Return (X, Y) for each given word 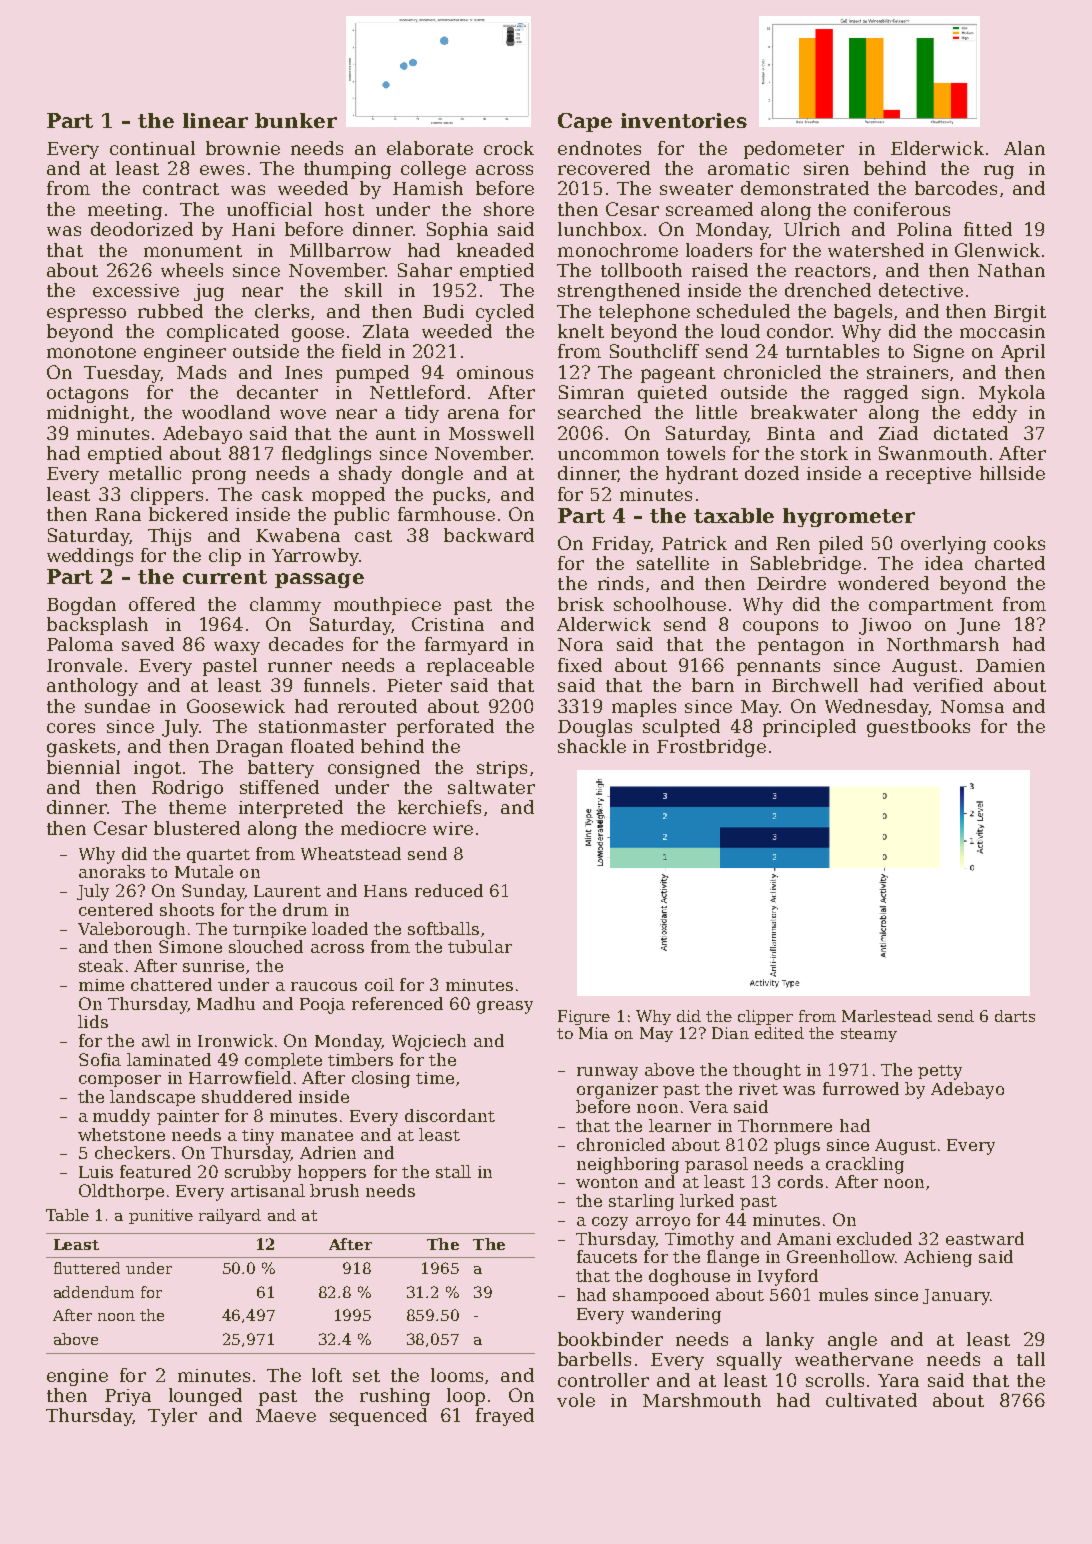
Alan (1024, 148)
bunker (296, 120)
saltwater (491, 787)
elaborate (430, 148)
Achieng (938, 1258)
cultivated (871, 1400)
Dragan (249, 748)
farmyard (466, 646)
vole (576, 1400)
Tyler (172, 1417)
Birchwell (815, 685)
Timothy (699, 1240)
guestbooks (918, 728)
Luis (96, 1172)
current (225, 577)
